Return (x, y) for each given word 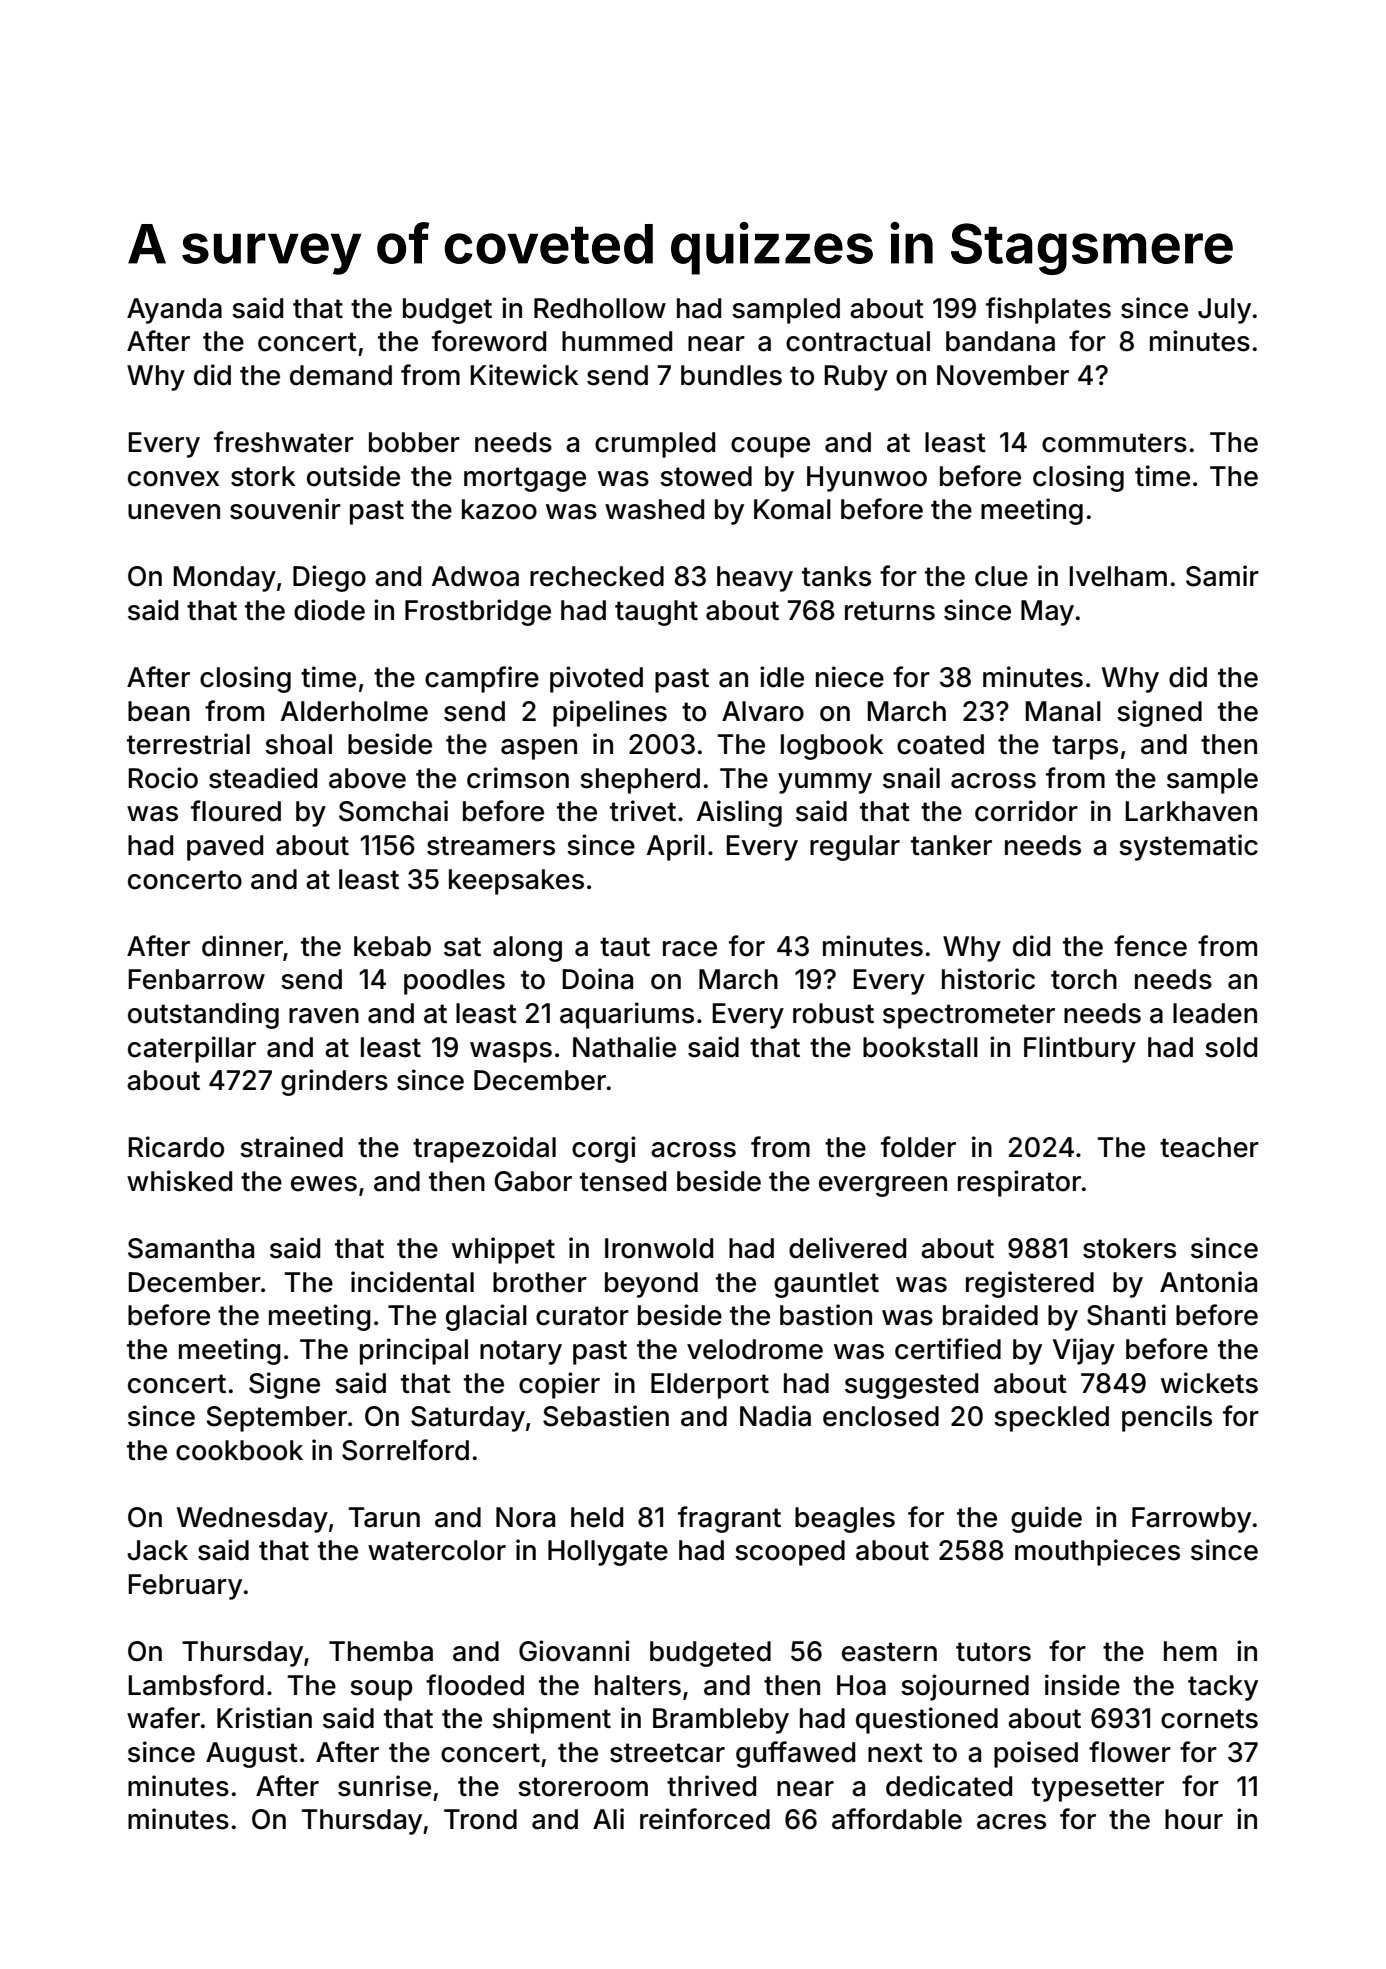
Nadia (775, 1416)
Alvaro (763, 711)
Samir (1222, 576)
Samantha (191, 1248)
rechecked (597, 576)
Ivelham (1118, 576)
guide (1046, 1519)
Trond (480, 1819)
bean (159, 711)
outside (353, 476)
